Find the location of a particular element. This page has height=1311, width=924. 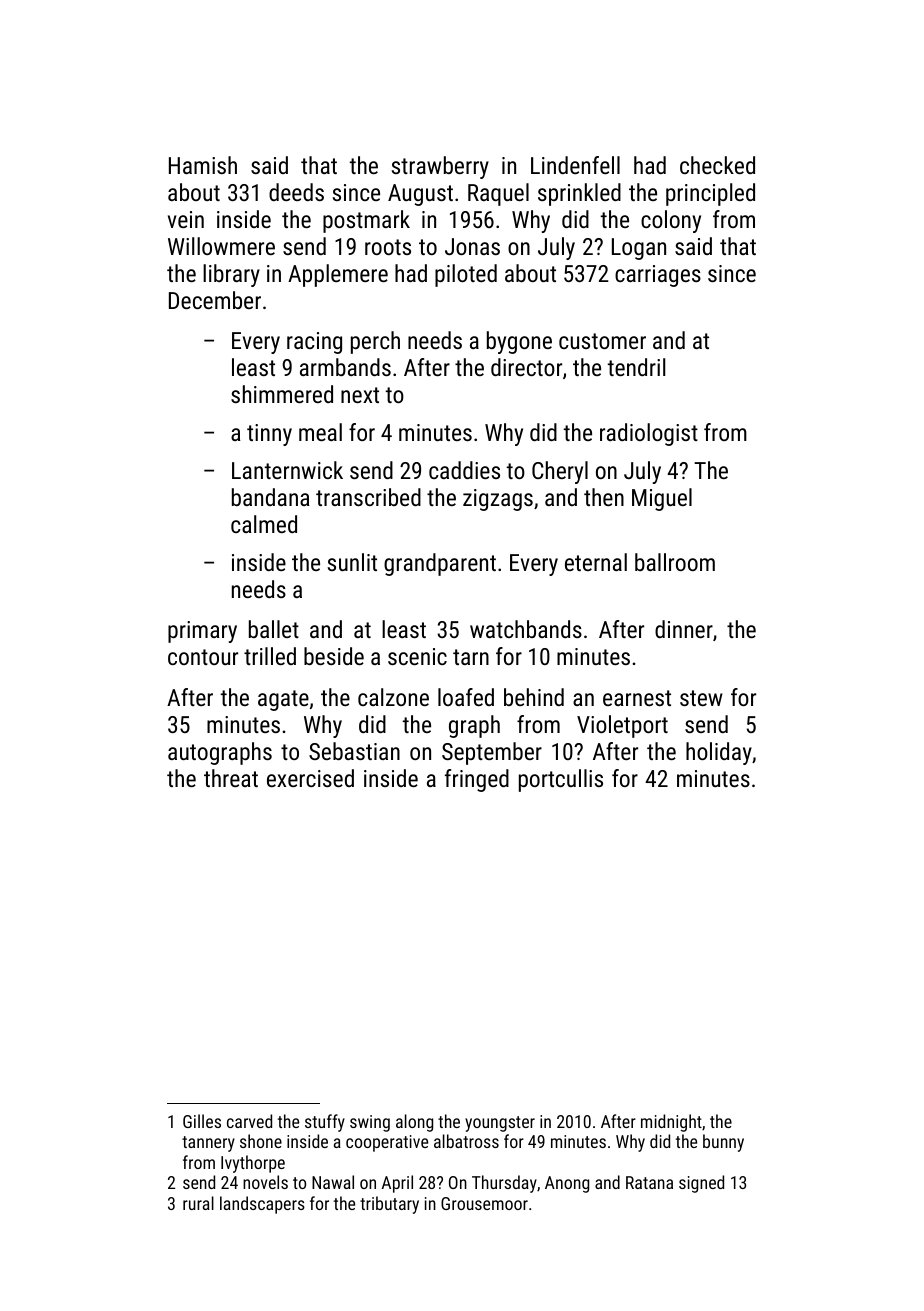

December is located at coordinates (215, 300).
